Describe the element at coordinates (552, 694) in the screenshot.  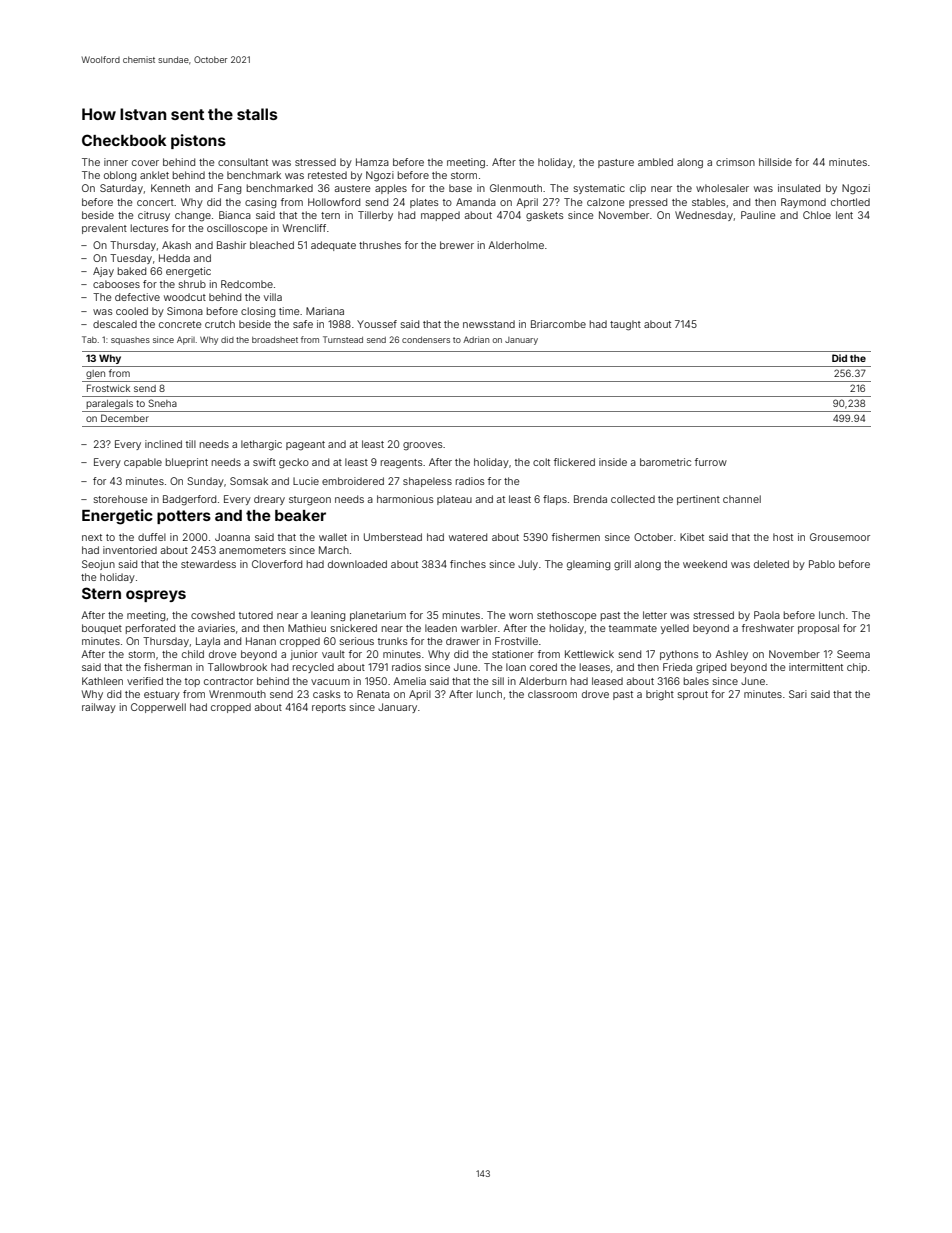
I see `classroom` at that location.
